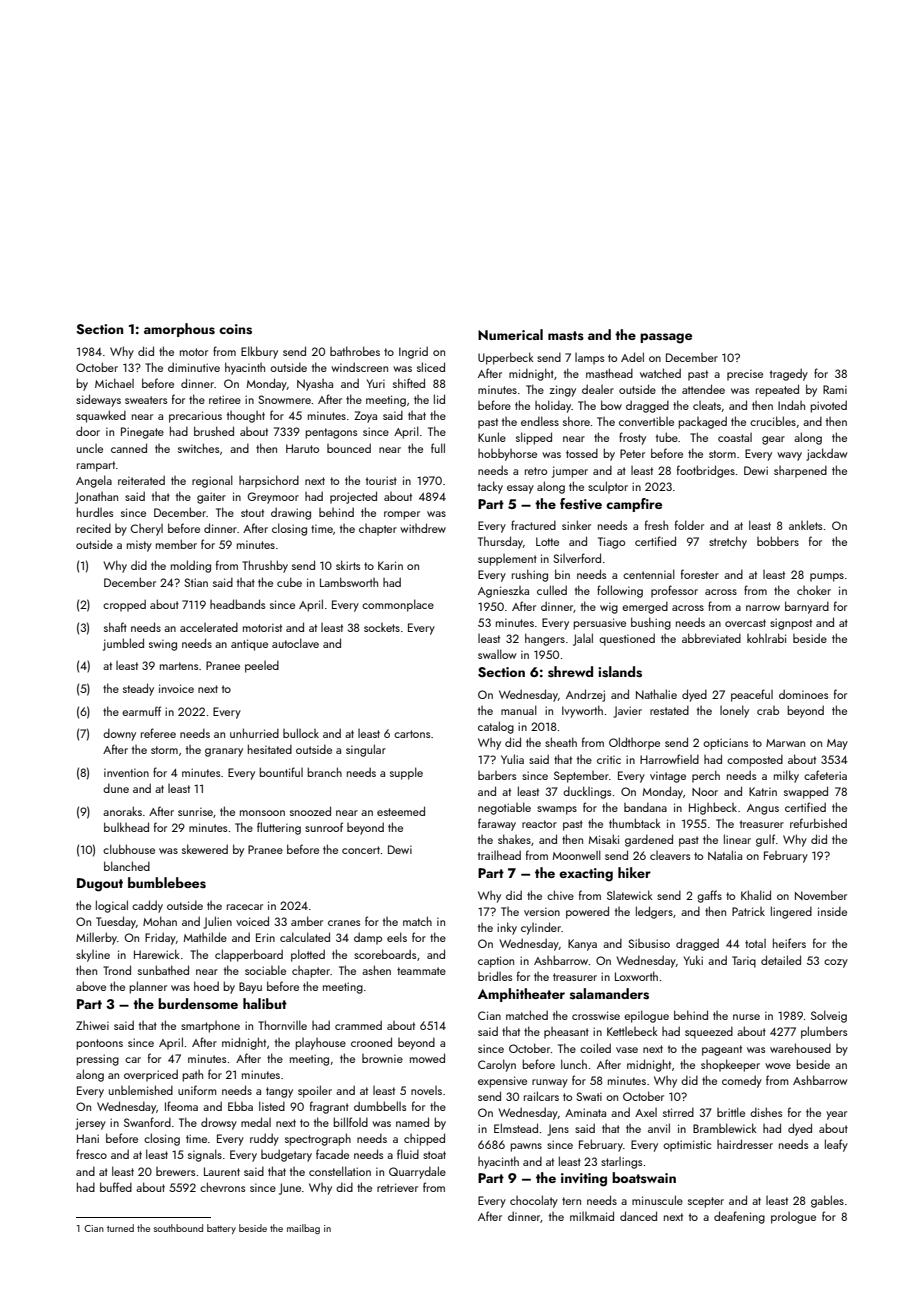 Image resolution: width=924 pixels, height=1308 pixels. Describe the element at coordinates (366, 750) in the page. I see `singular` at that location.
